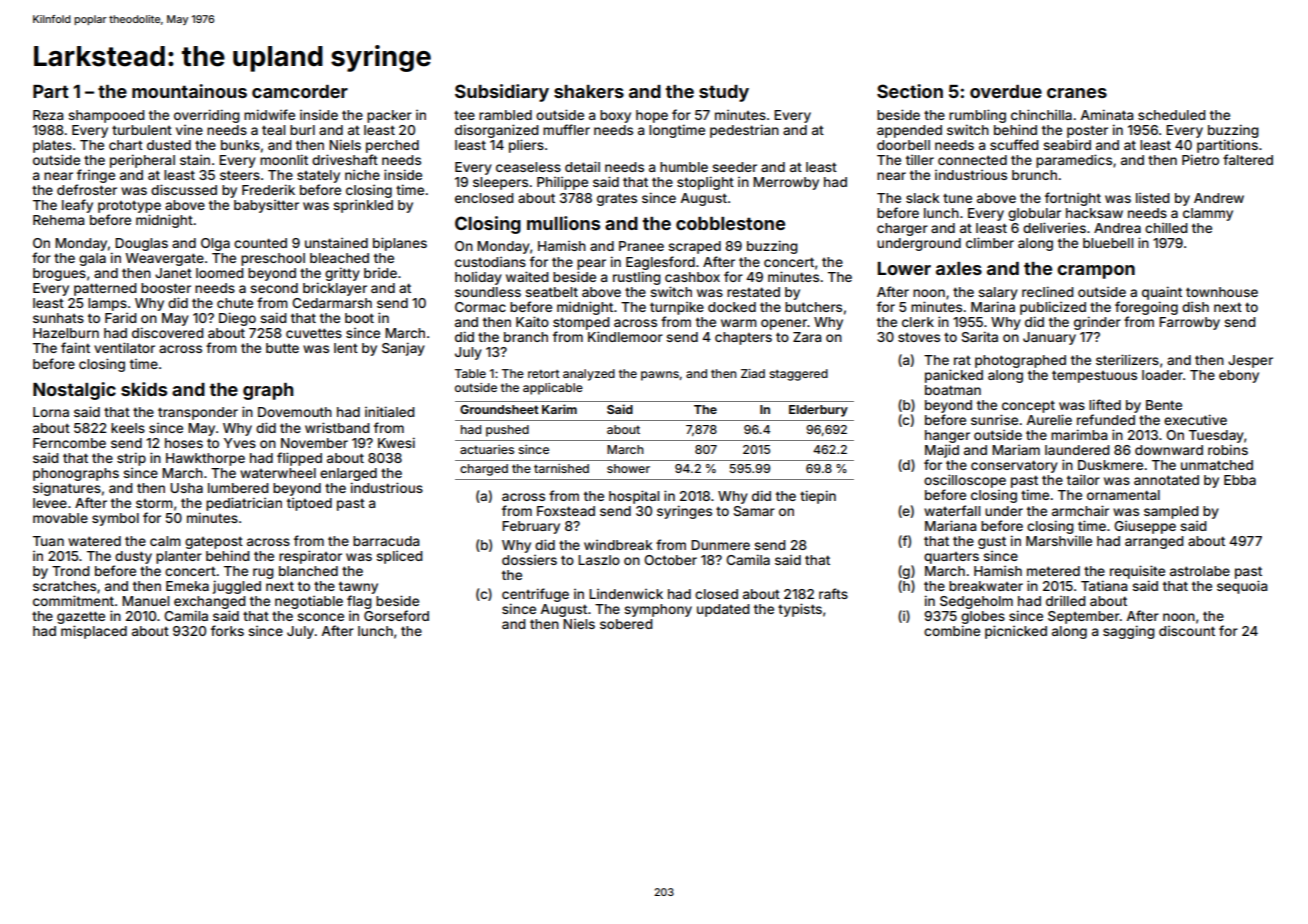  What do you see at coordinates (389, 116) in the screenshot?
I see `packer` at bounding box center [389, 116].
